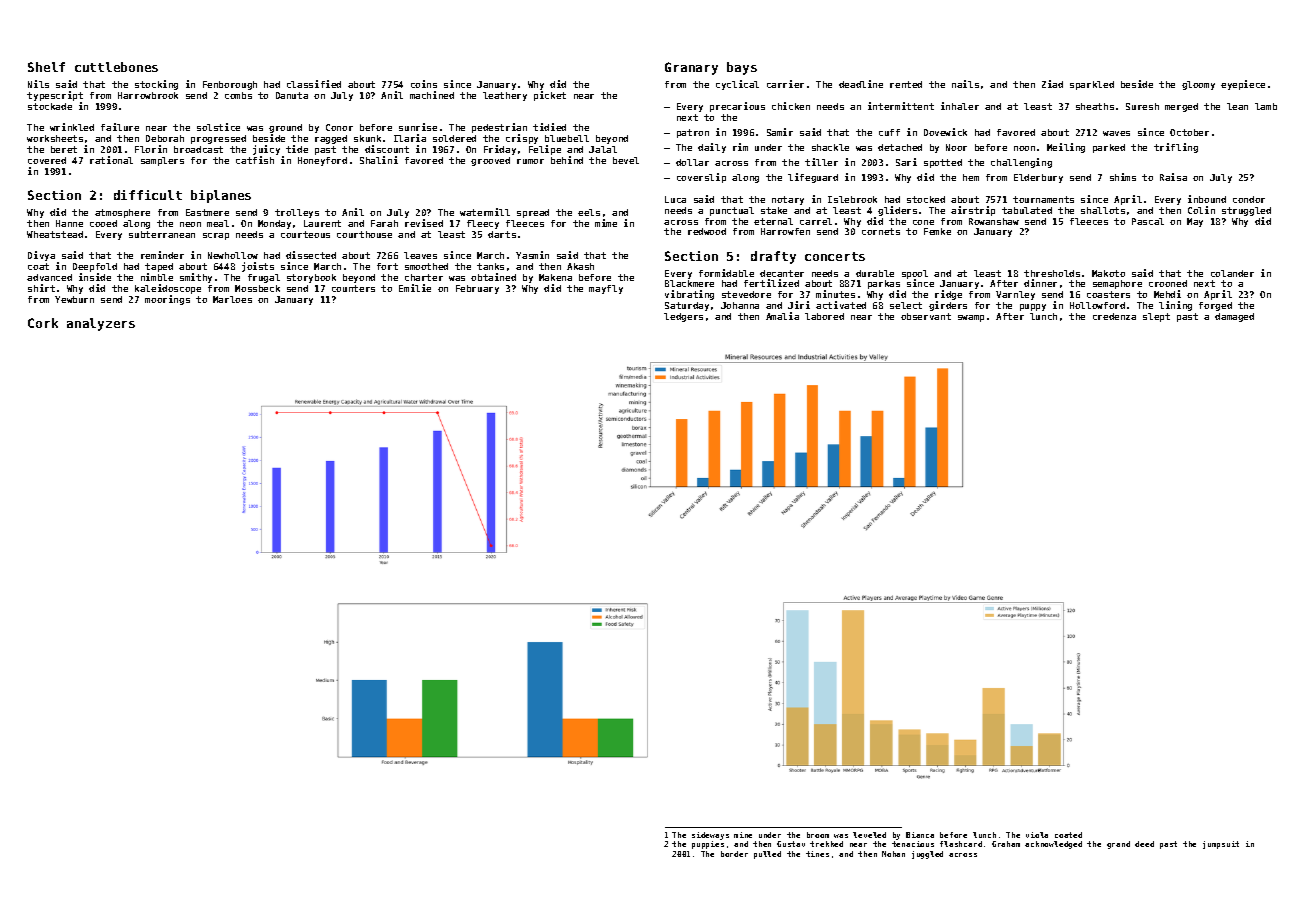 The image size is (1308, 924). Describe the element at coordinates (818, 835) in the screenshot. I see `broom` at that location.
